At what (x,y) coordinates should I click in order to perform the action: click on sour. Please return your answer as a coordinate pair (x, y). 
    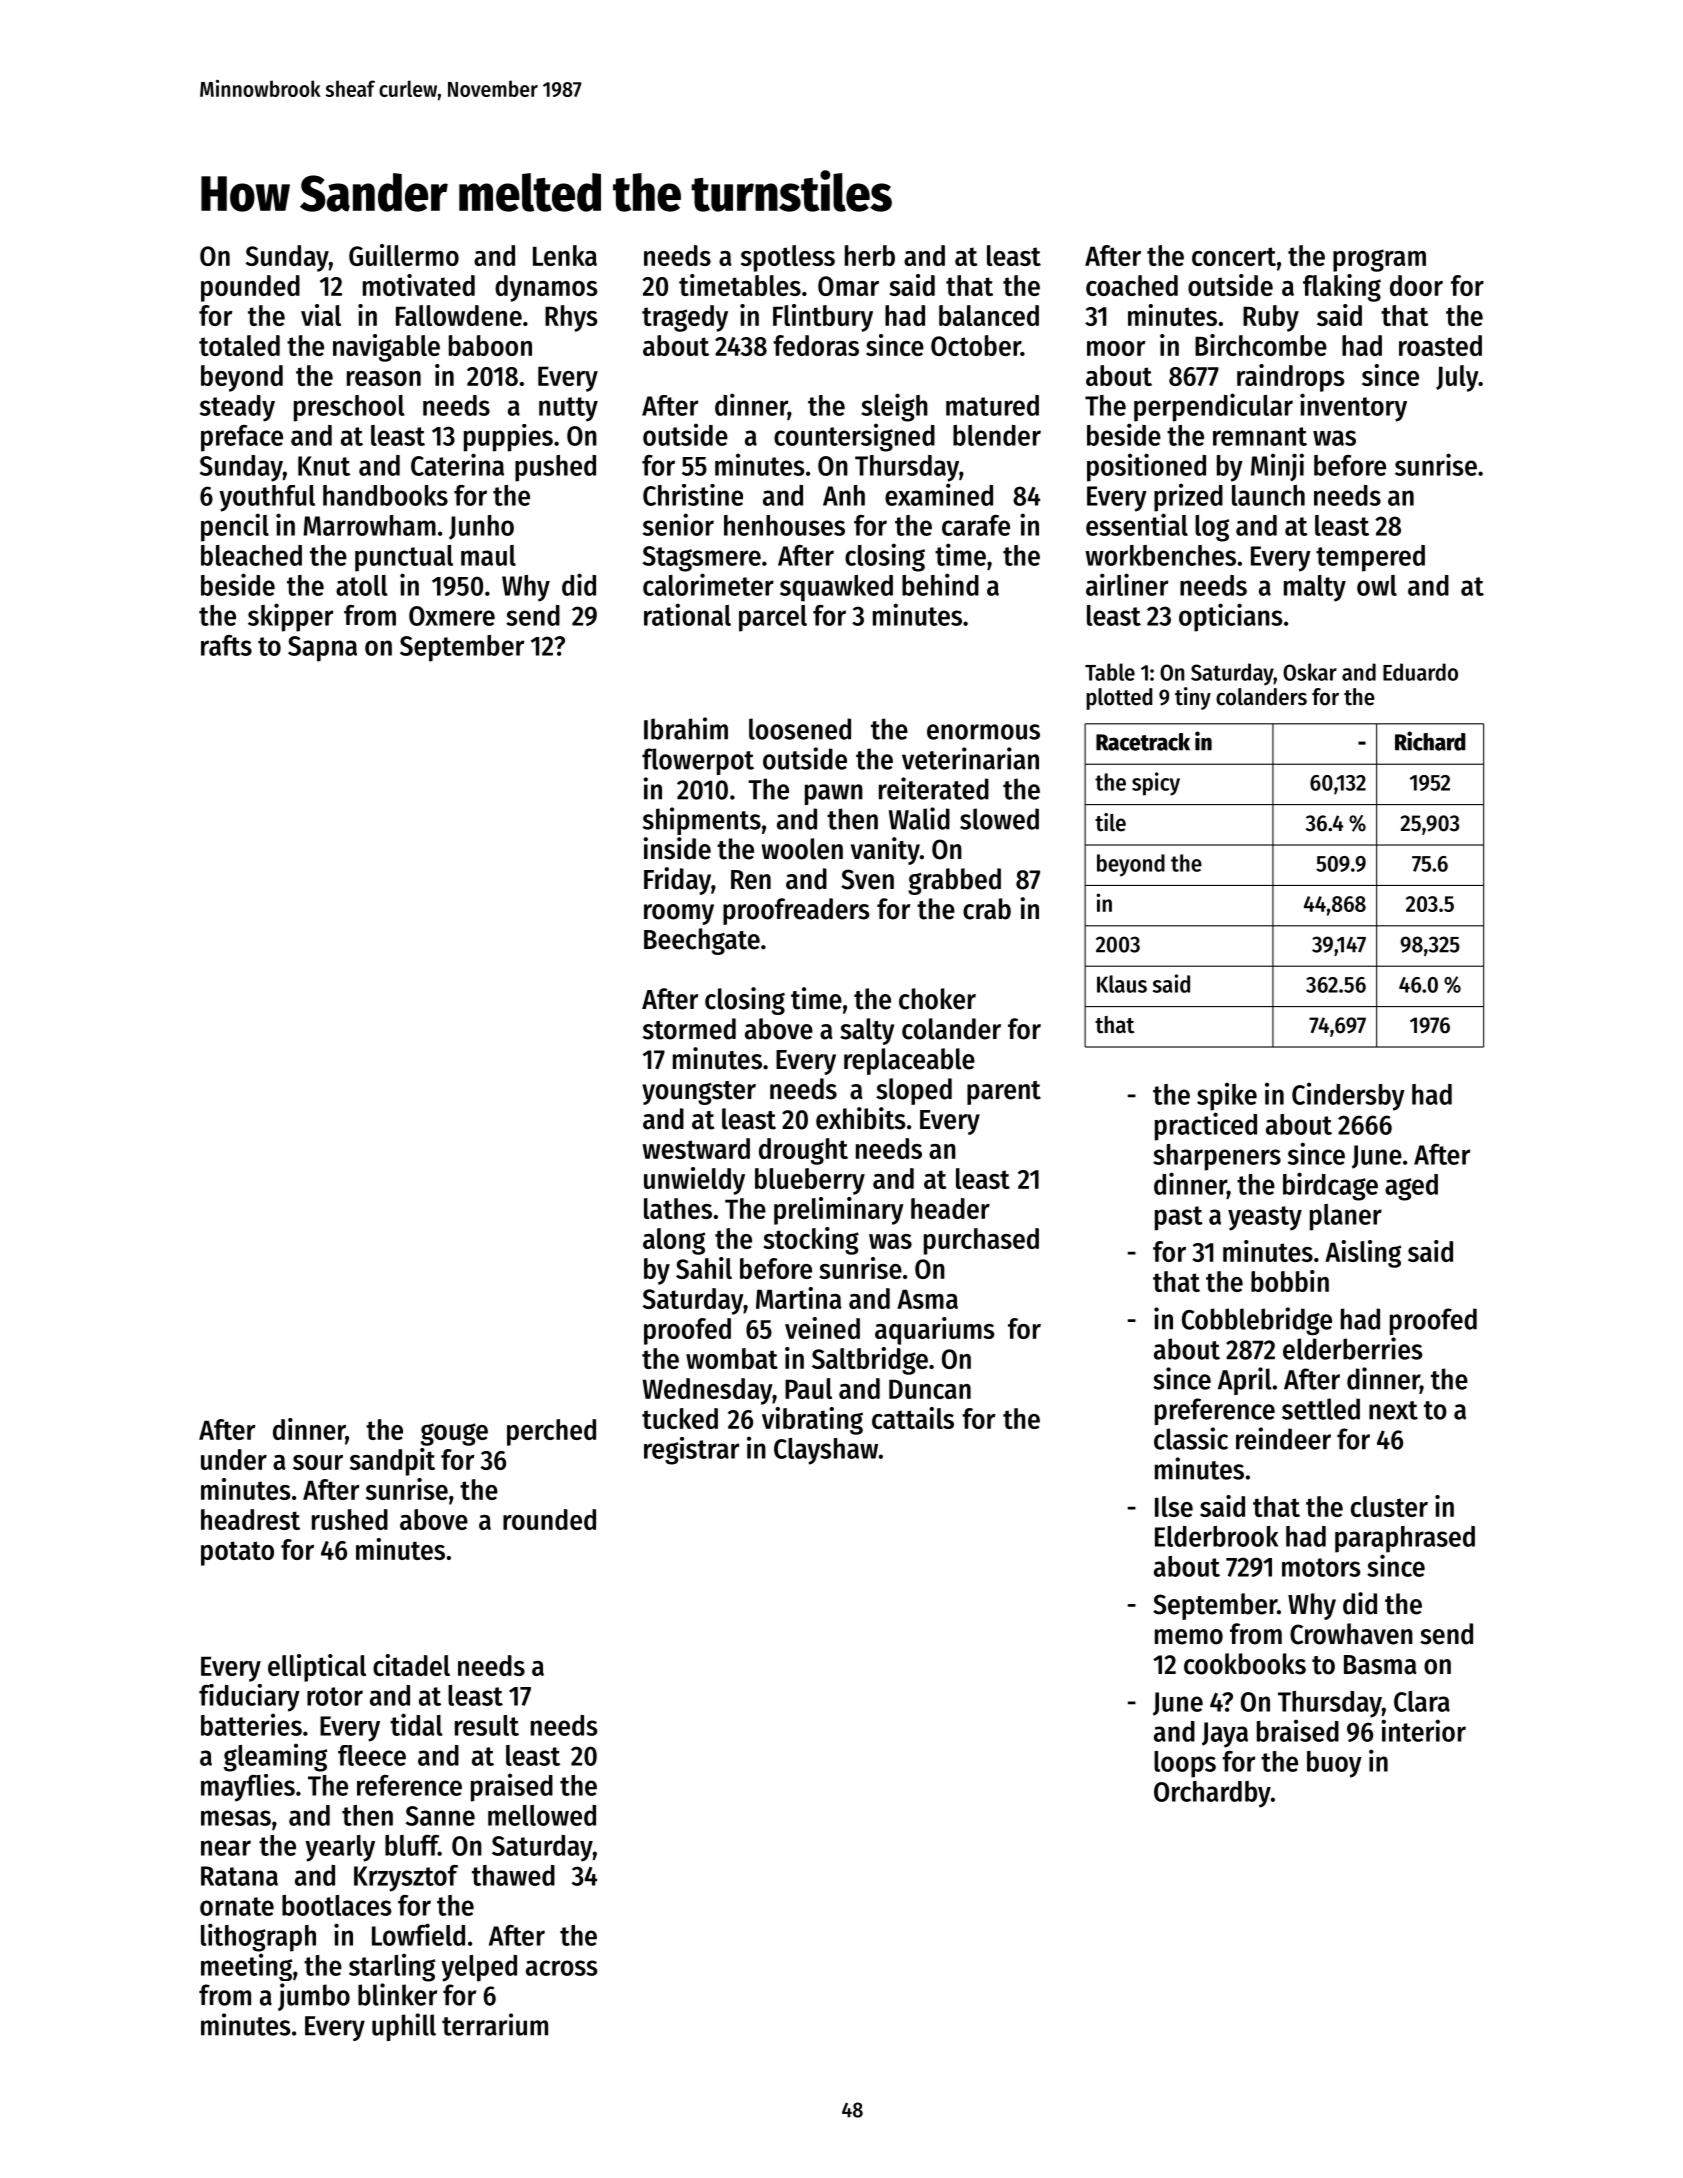
    Looking at the image, I should click on (318, 1462).
